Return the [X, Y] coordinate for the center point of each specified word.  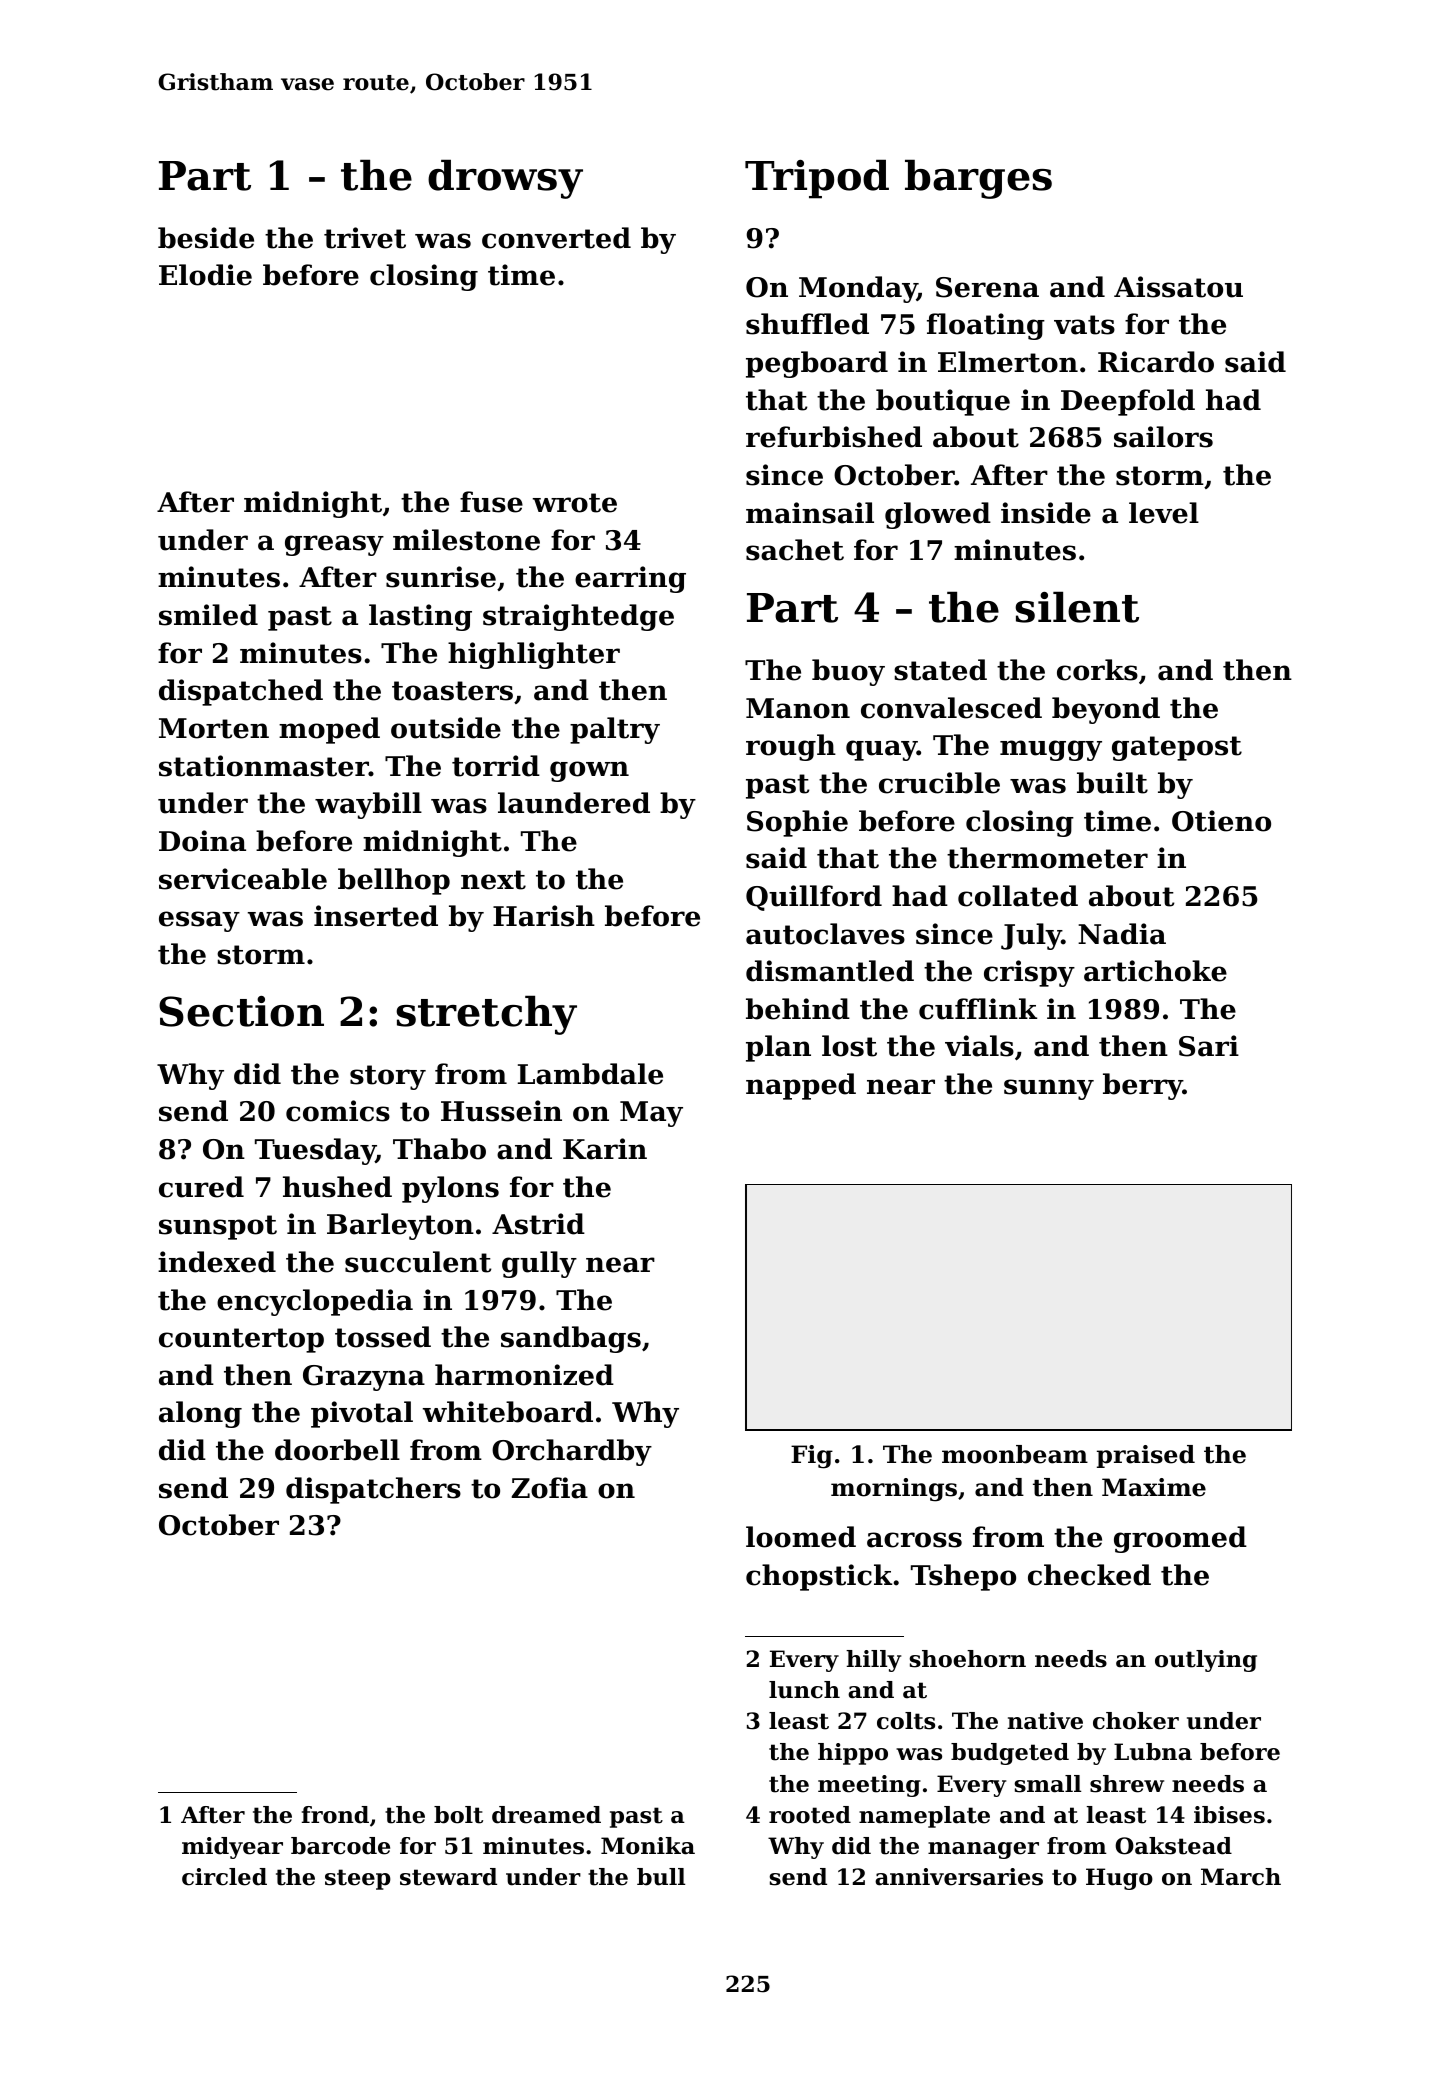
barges [978, 179]
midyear [232, 1848]
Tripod [817, 179]
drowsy [505, 179]
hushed [337, 1187]
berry [1143, 1086]
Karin [605, 1149]
